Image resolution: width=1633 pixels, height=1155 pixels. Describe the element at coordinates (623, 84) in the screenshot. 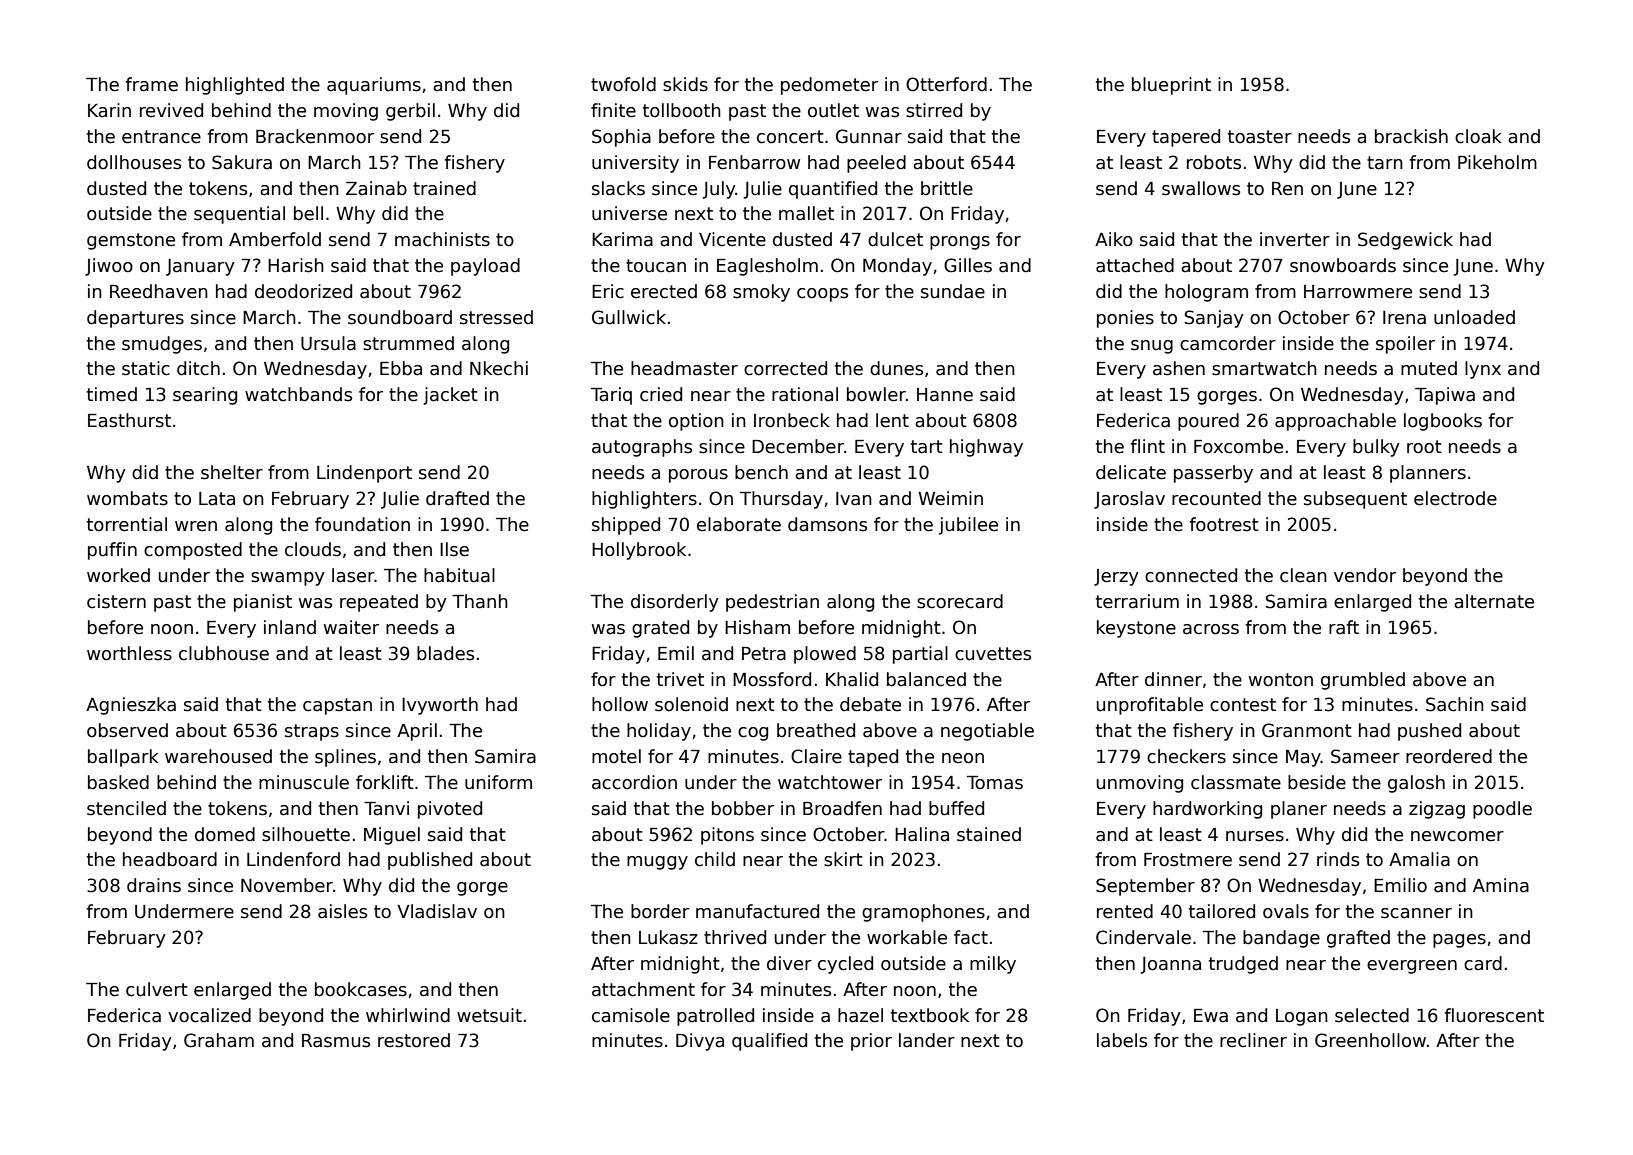

I see `twofold` at that location.
